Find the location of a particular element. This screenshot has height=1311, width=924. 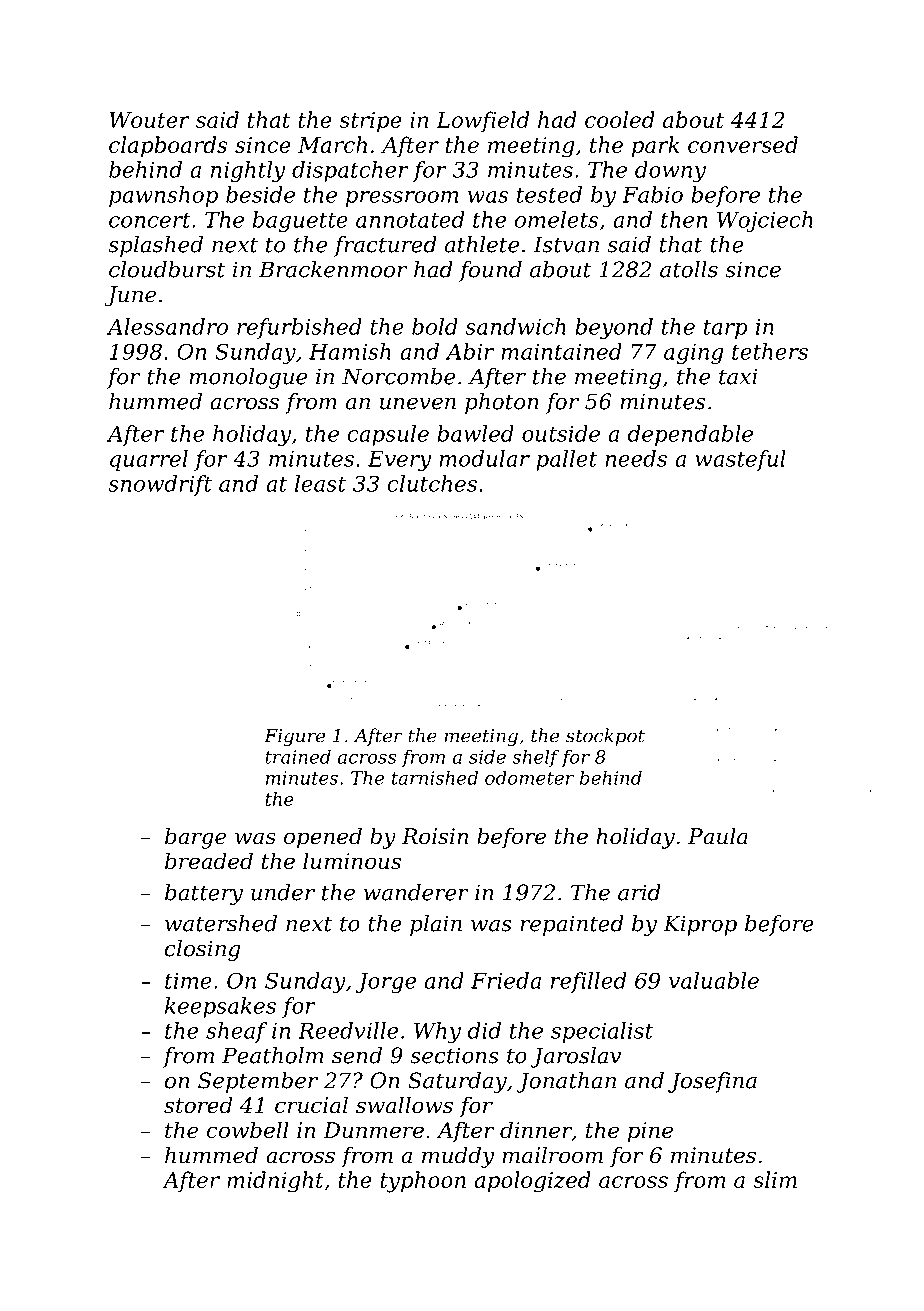

odometer is located at coordinates (529, 778).
